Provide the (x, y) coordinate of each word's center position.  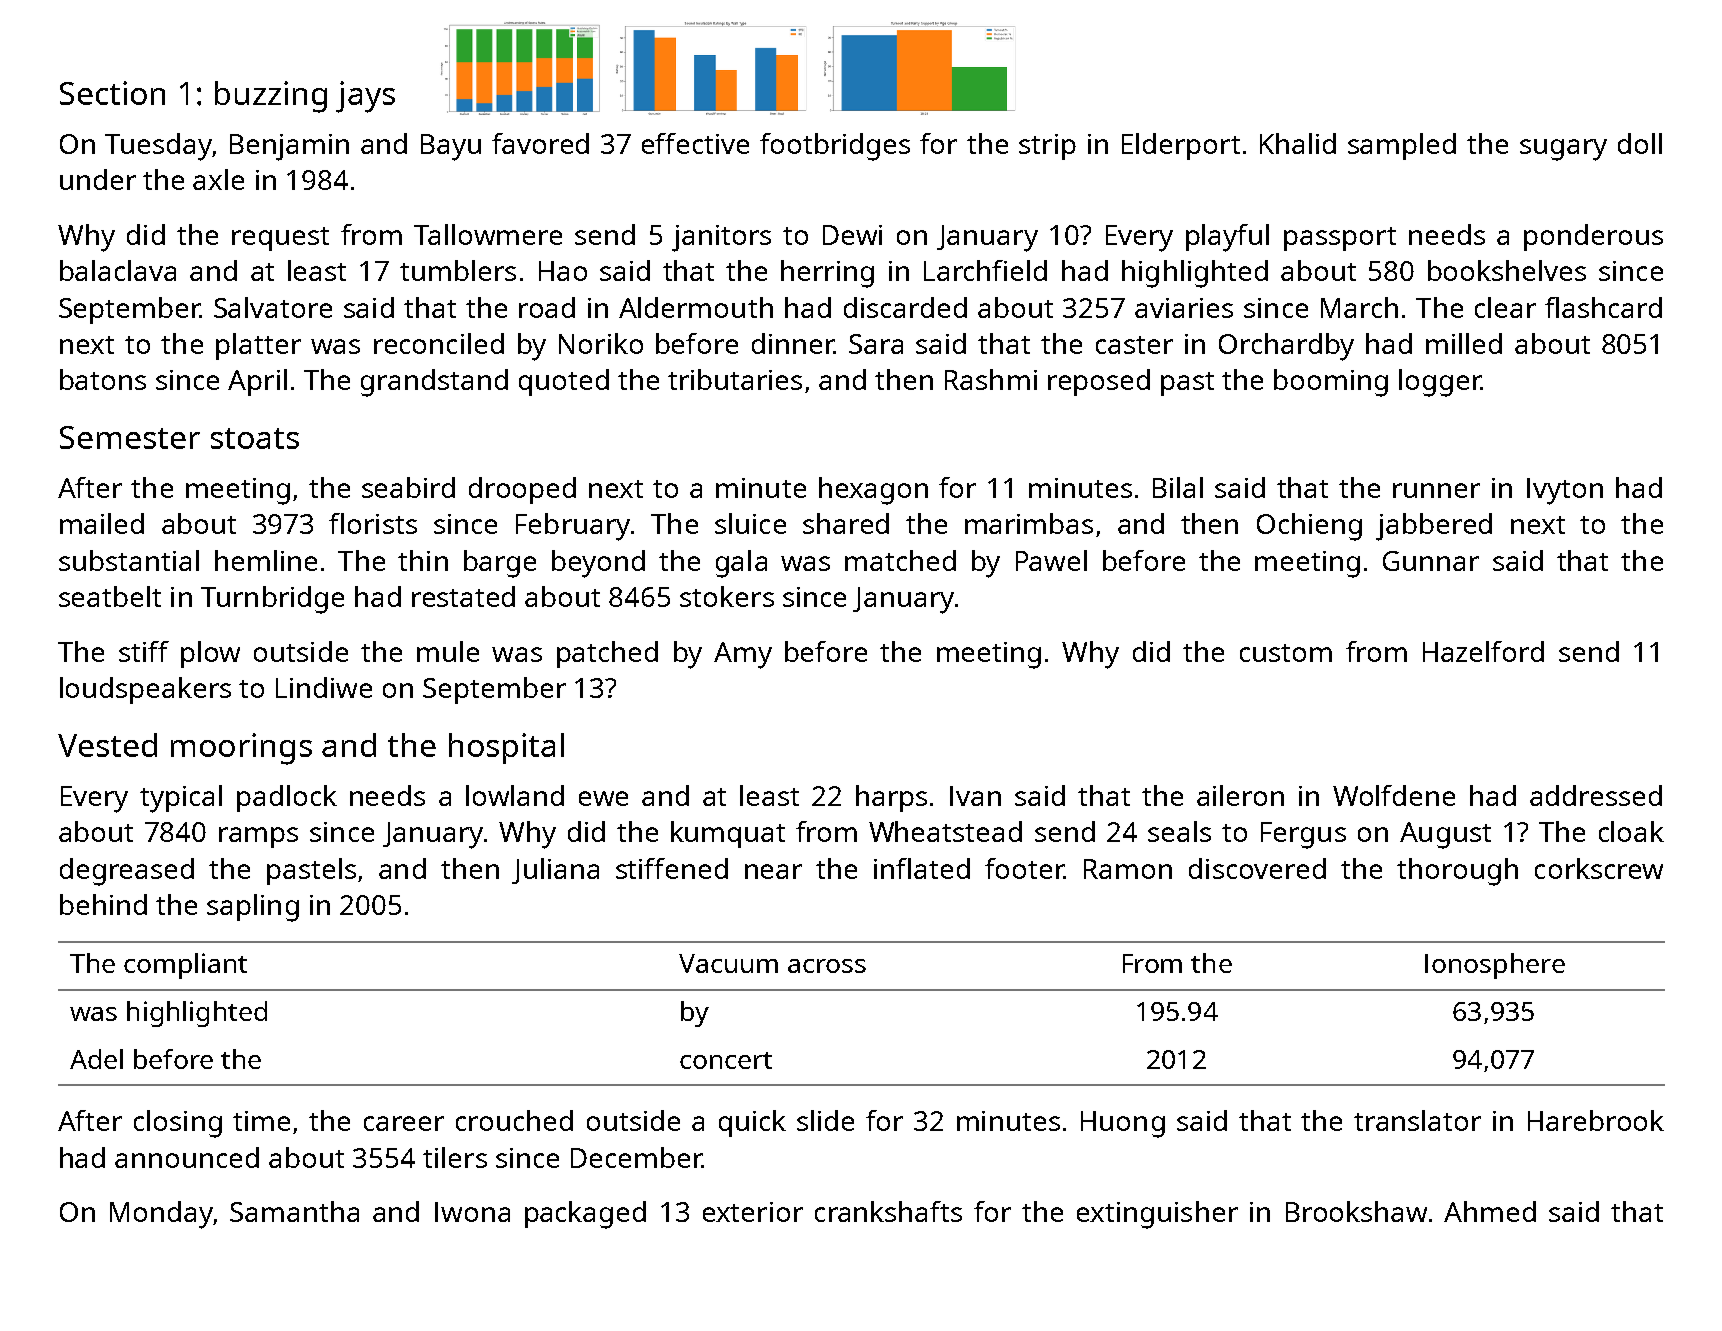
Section (112, 93)
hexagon (873, 491)
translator (1417, 1120)
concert (726, 1060)
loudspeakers (145, 690)
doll (1640, 143)
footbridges (835, 147)
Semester (130, 437)
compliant (185, 966)
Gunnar (1431, 561)
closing (178, 1124)
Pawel (1051, 560)
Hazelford (1483, 651)
